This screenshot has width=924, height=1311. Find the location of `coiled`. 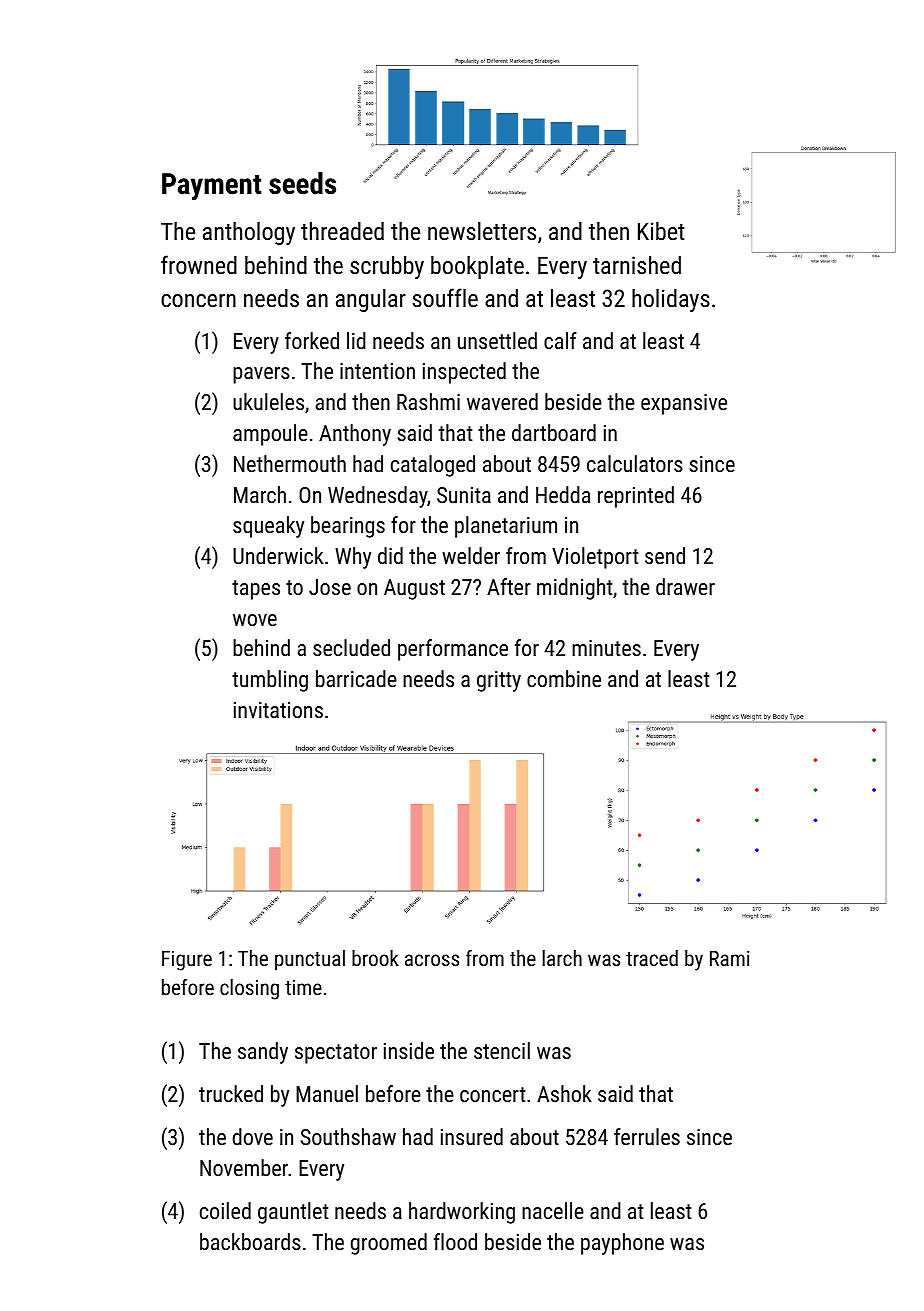

coiled is located at coordinates (225, 1210).
